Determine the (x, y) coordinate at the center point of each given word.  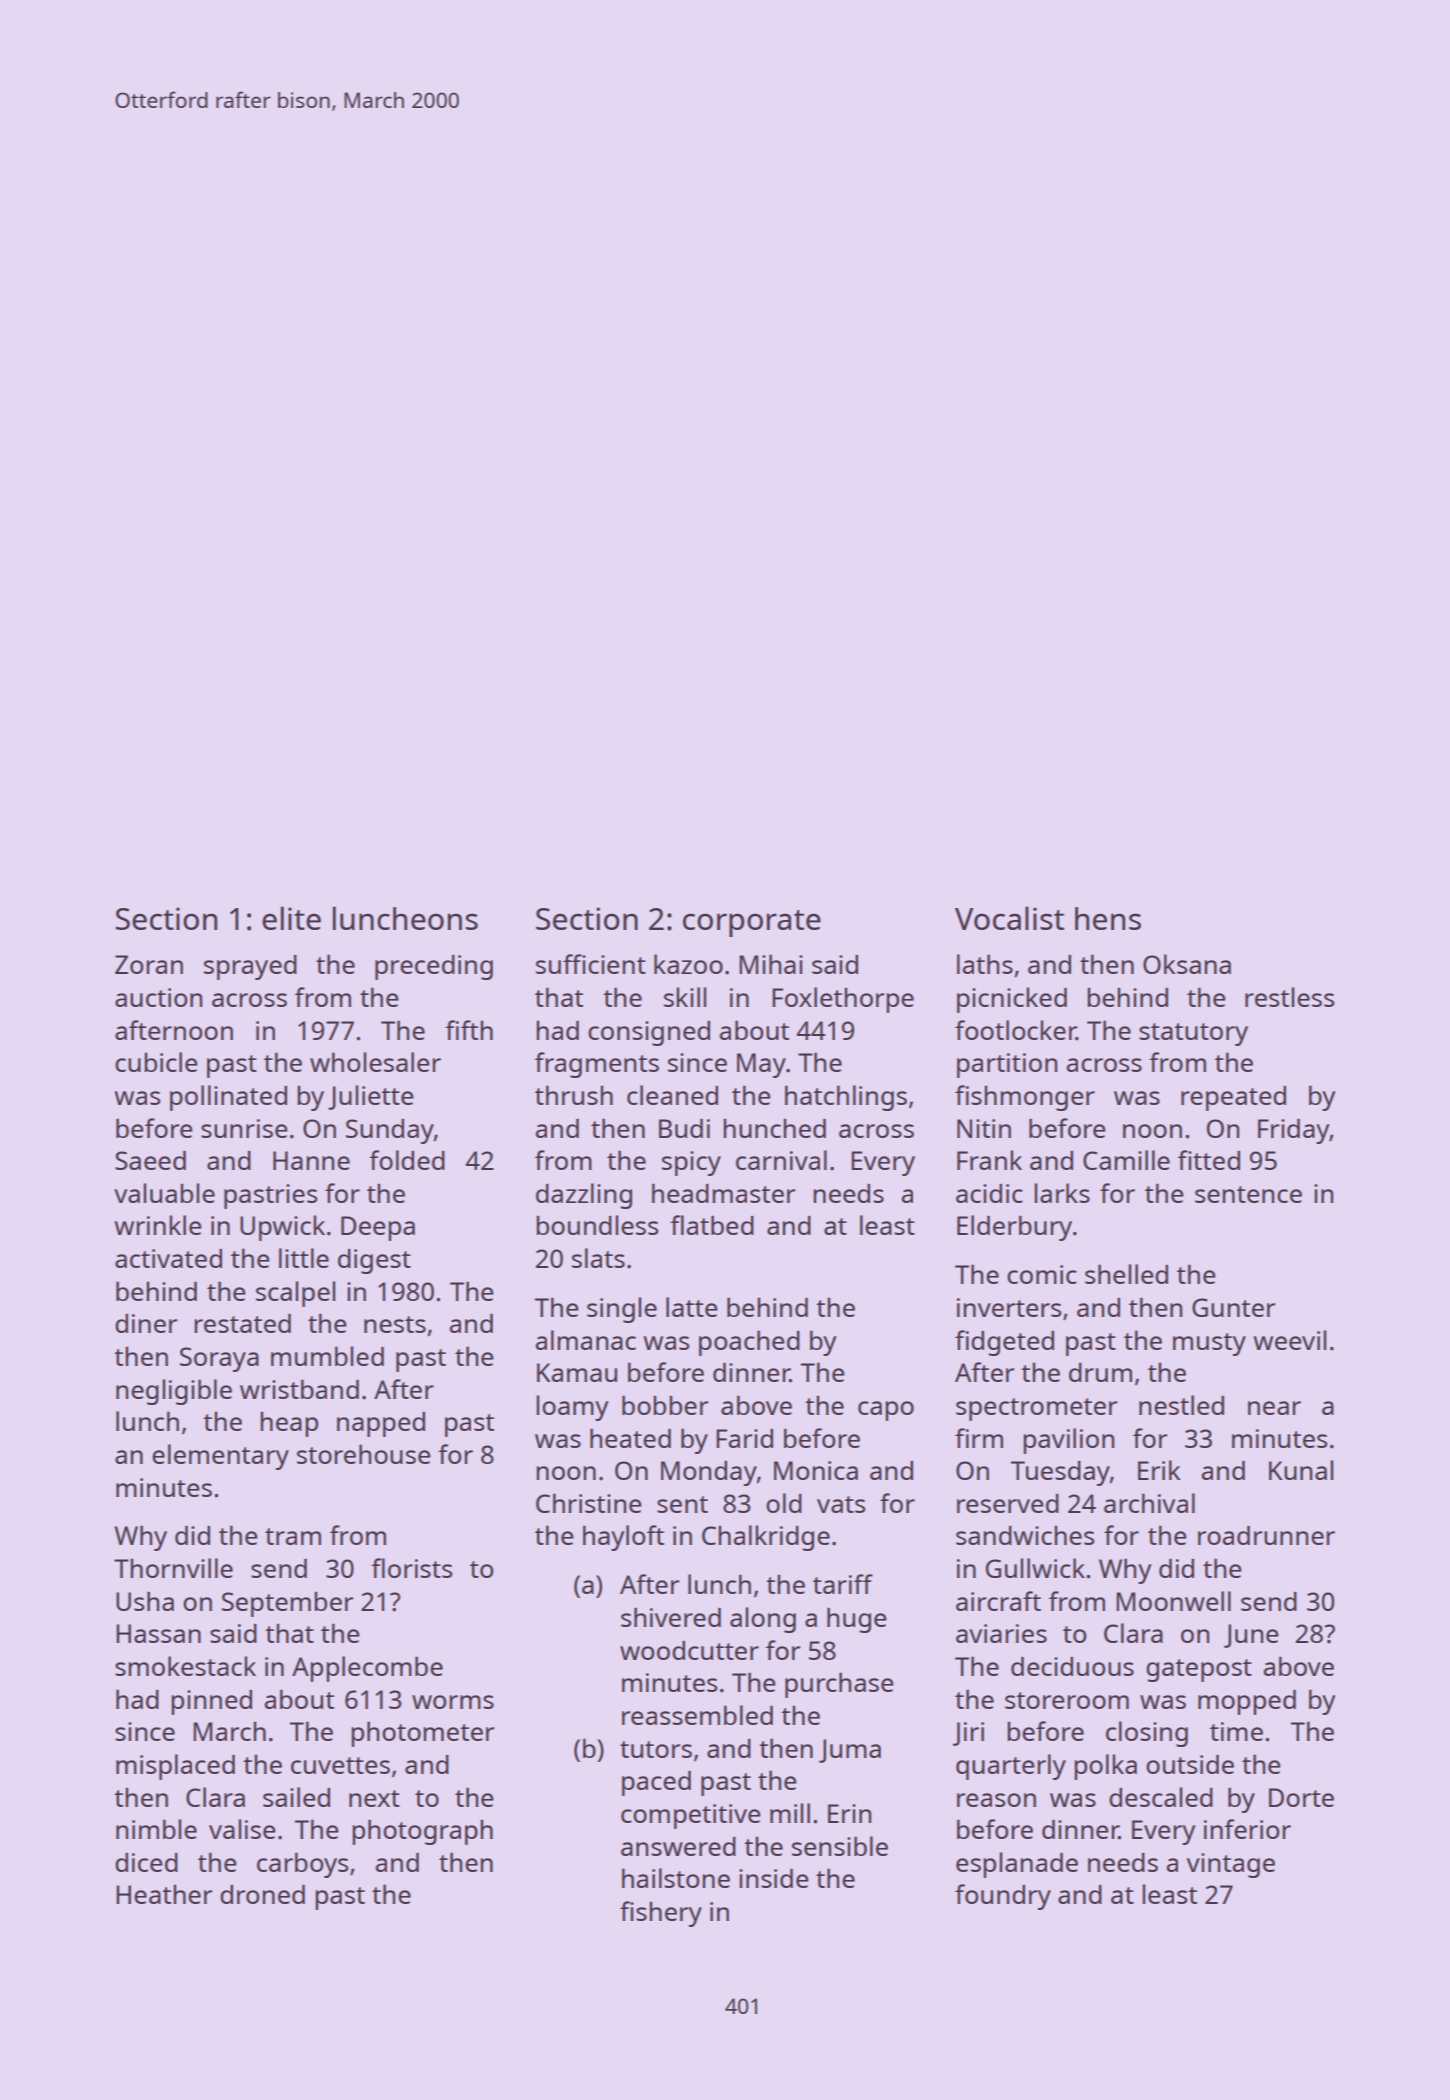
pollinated (228, 1098)
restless (1289, 997)
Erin (849, 1813)
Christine (588, 1503)
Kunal (1301, 1470)
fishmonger (1025, 1098)
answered (678, 1846)
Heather (164, 1894)
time (1236, 1731)
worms (453, 1702)
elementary (220, 1457)
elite (291, 918)
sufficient (591, 964)
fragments (597, 1065)
